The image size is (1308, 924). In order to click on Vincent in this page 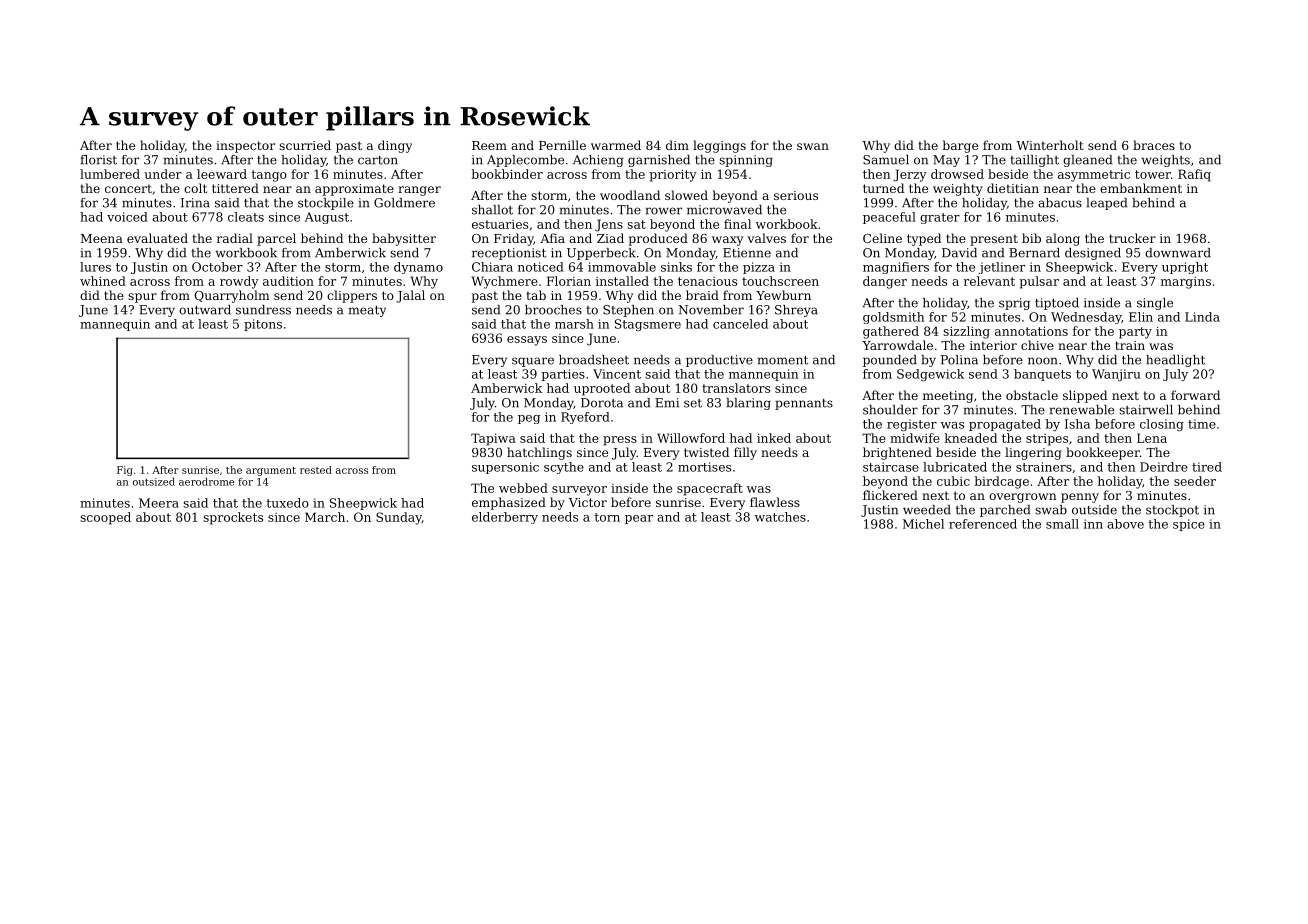, I will do `click(617, 374)`.
